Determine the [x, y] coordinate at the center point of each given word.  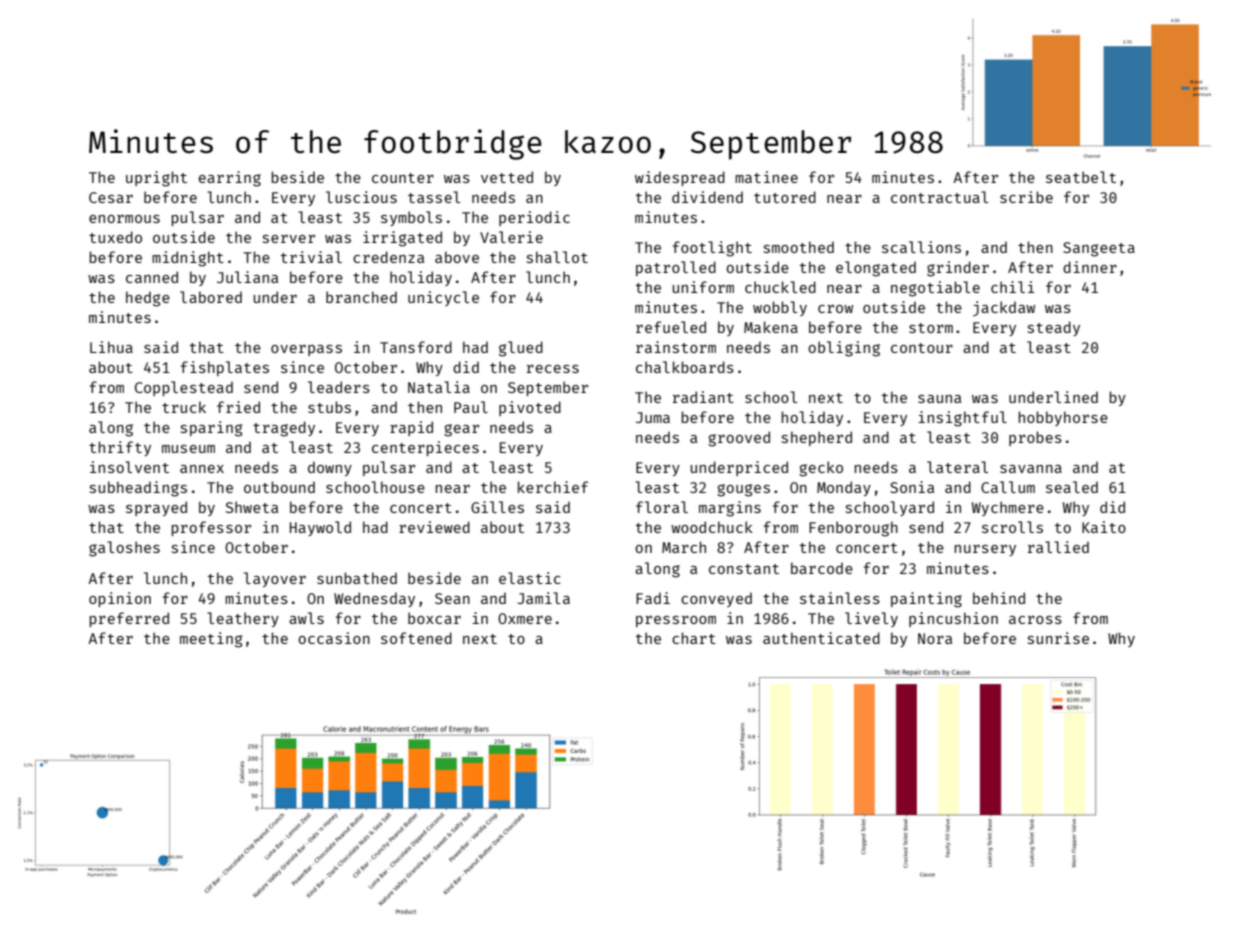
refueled [671, 327]
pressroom [676, 621]
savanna [1031, 469]
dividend [707, 197]
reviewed [434, 527]
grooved [739, 439]
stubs [329, 407]
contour [922, 348]
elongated [876, 269]
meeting [211, 640]
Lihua [111, 347]
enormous [124, 219]
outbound [279, 487]
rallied [1058, 547]
